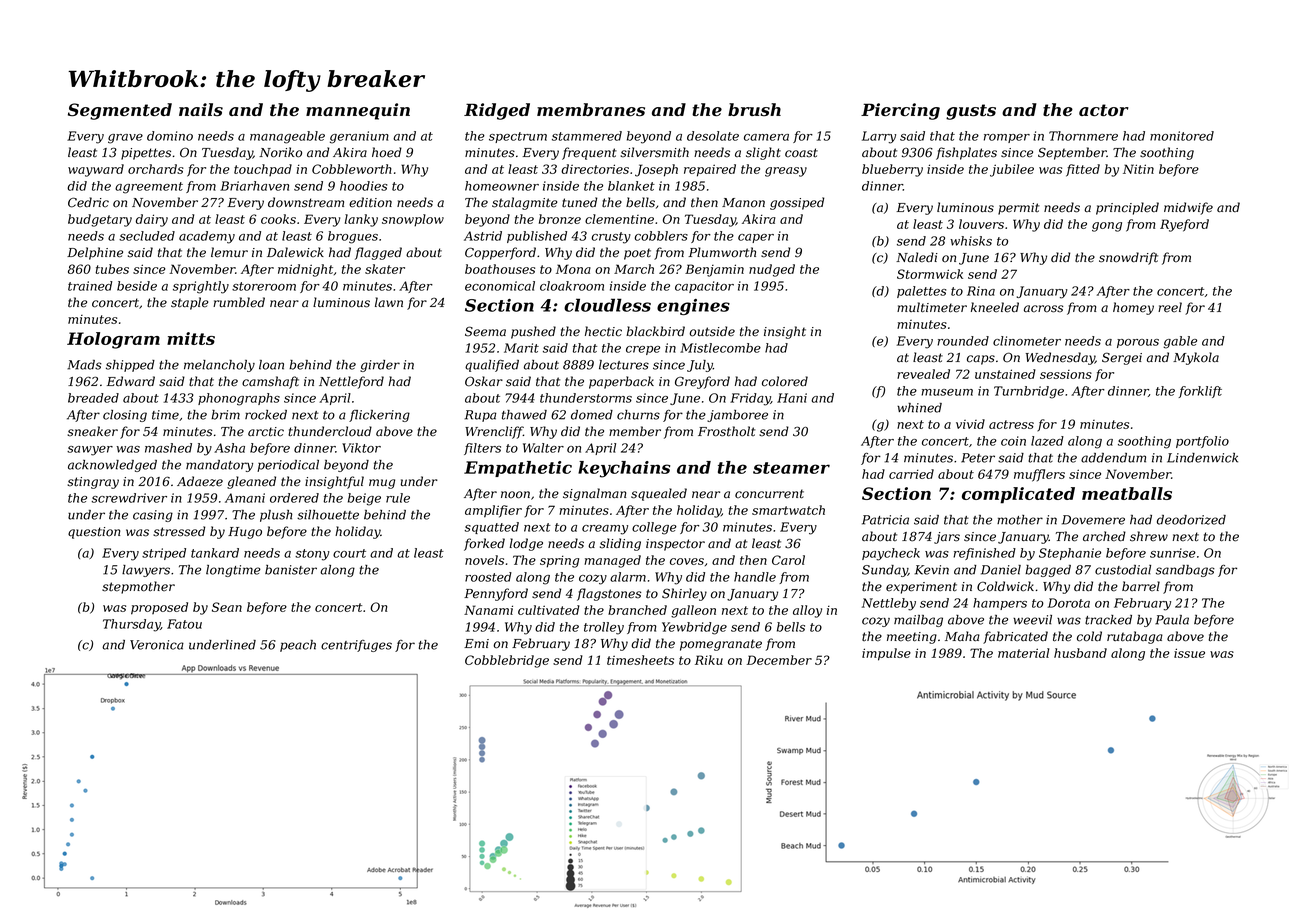  I want to click on lawn, so click(389, 302).
